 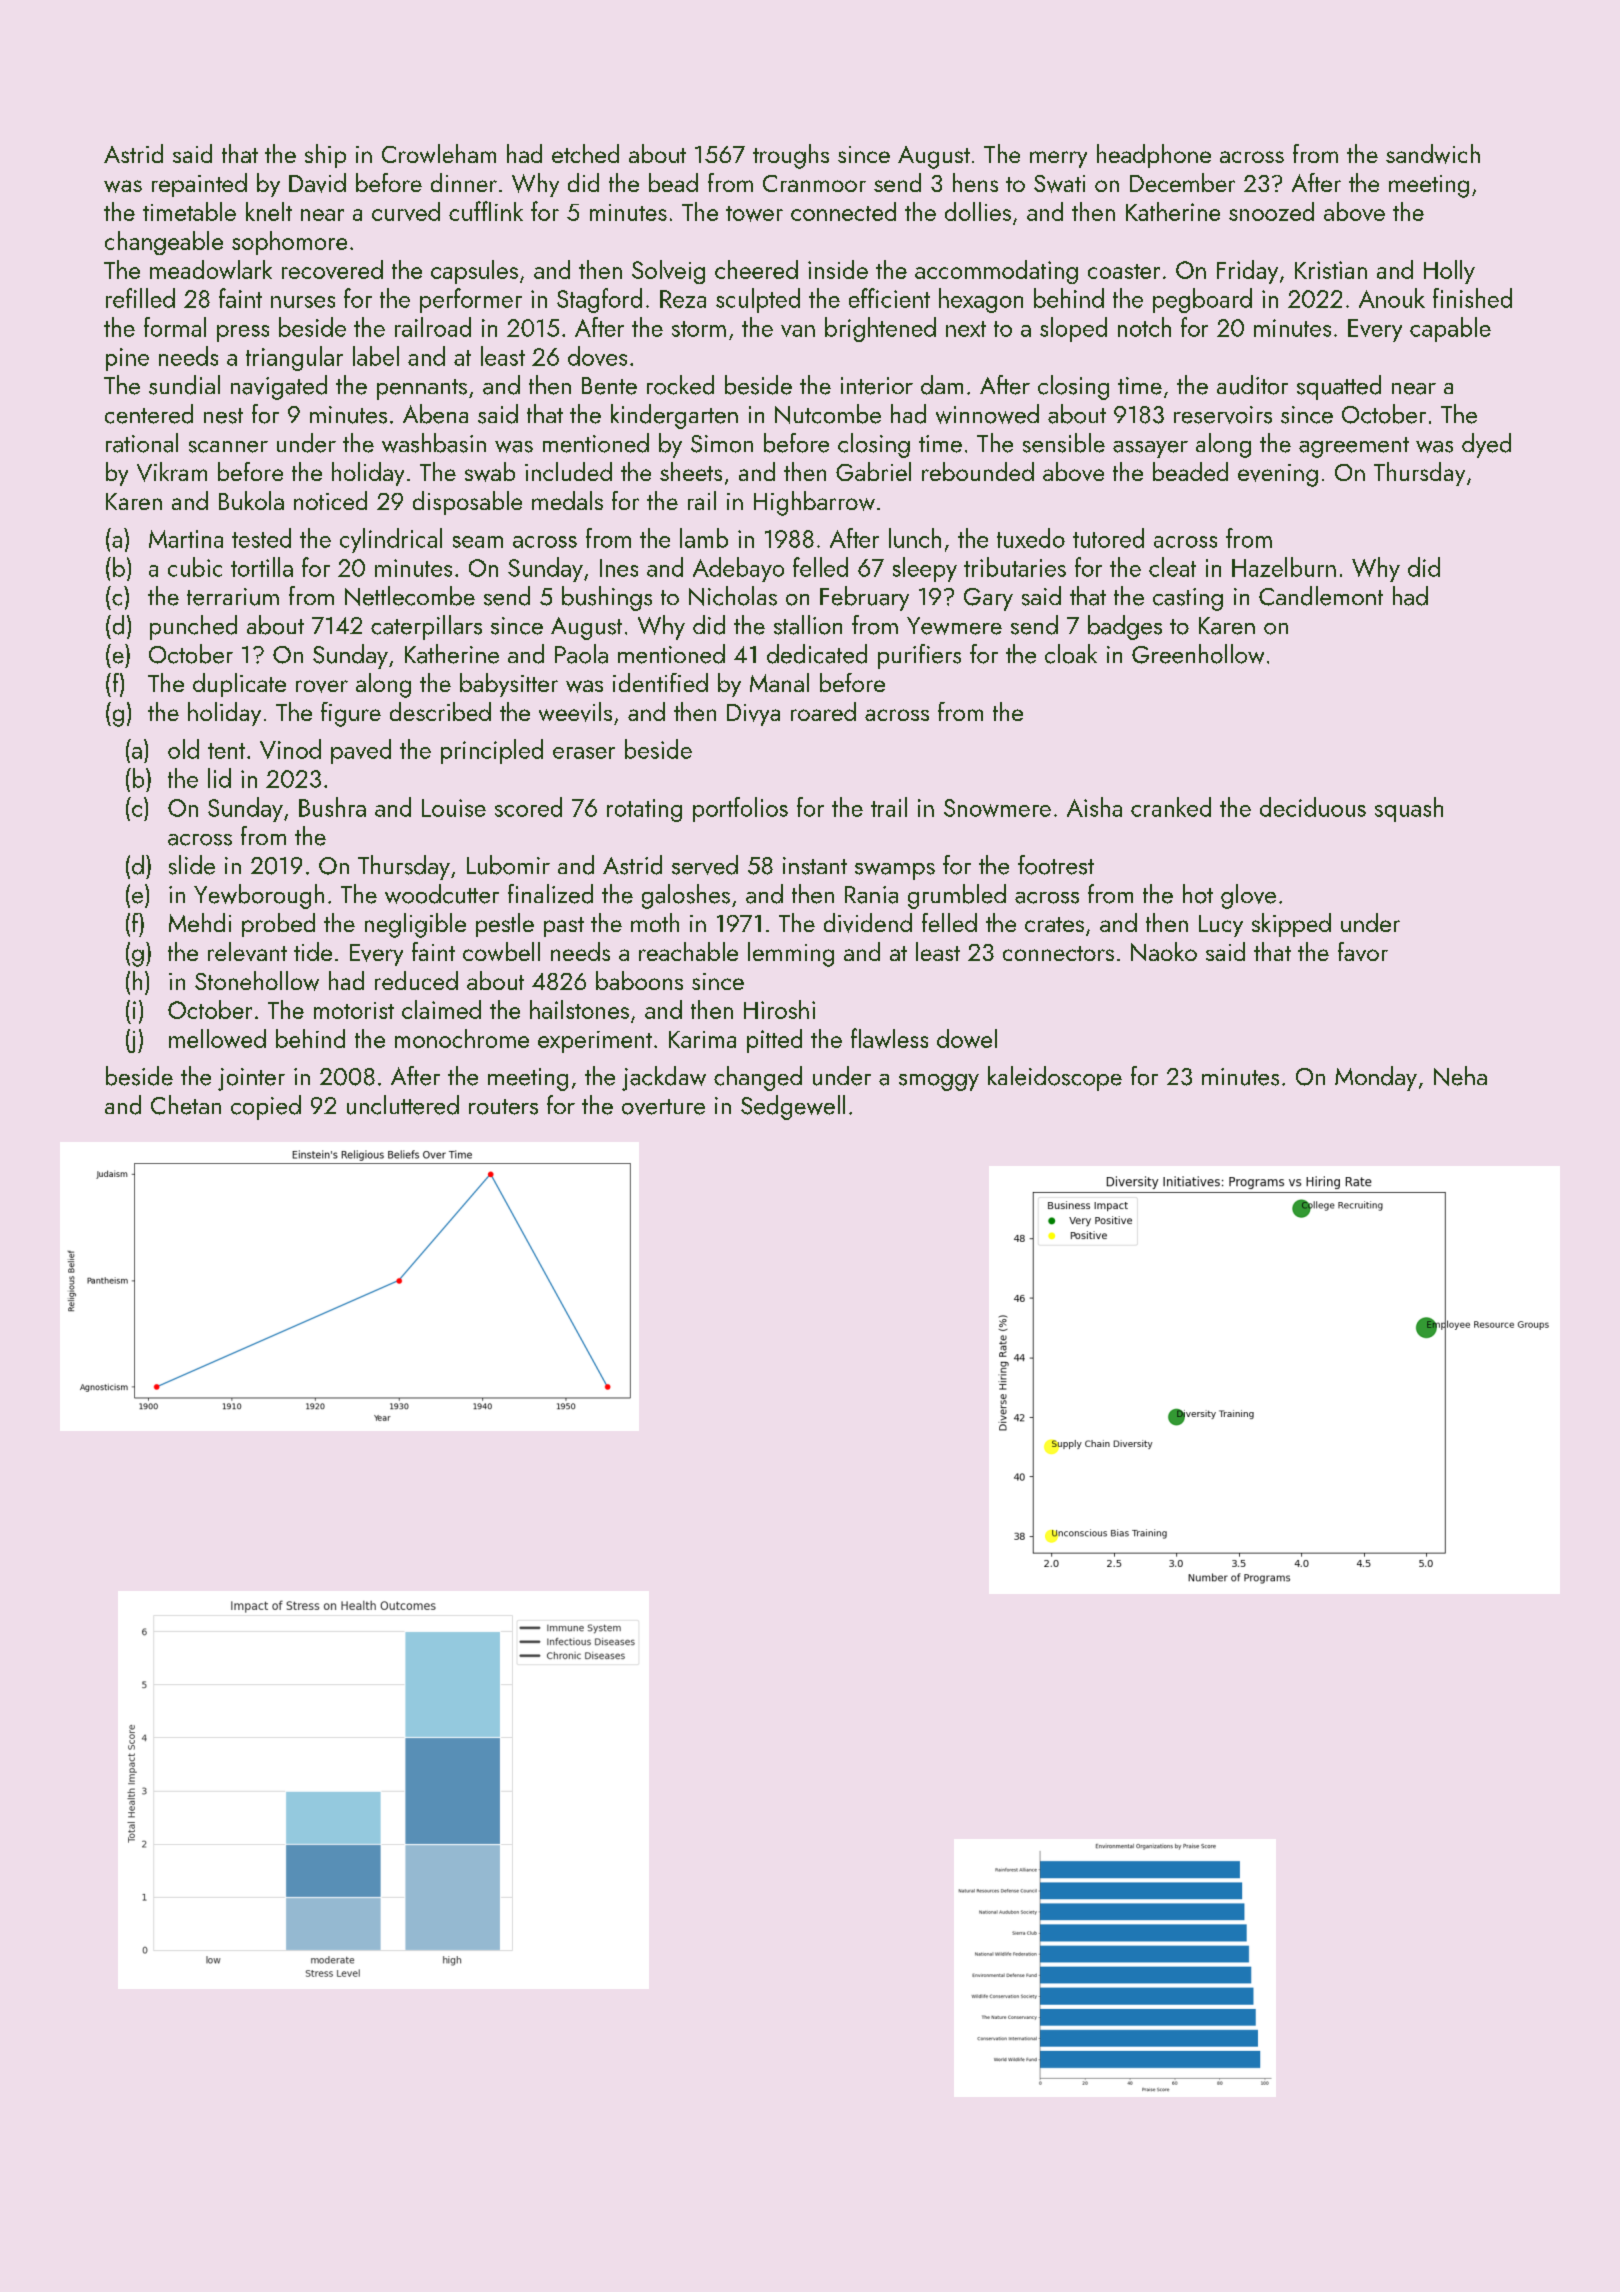 I want to click on sandwich, so click(x=1433, y=154).
